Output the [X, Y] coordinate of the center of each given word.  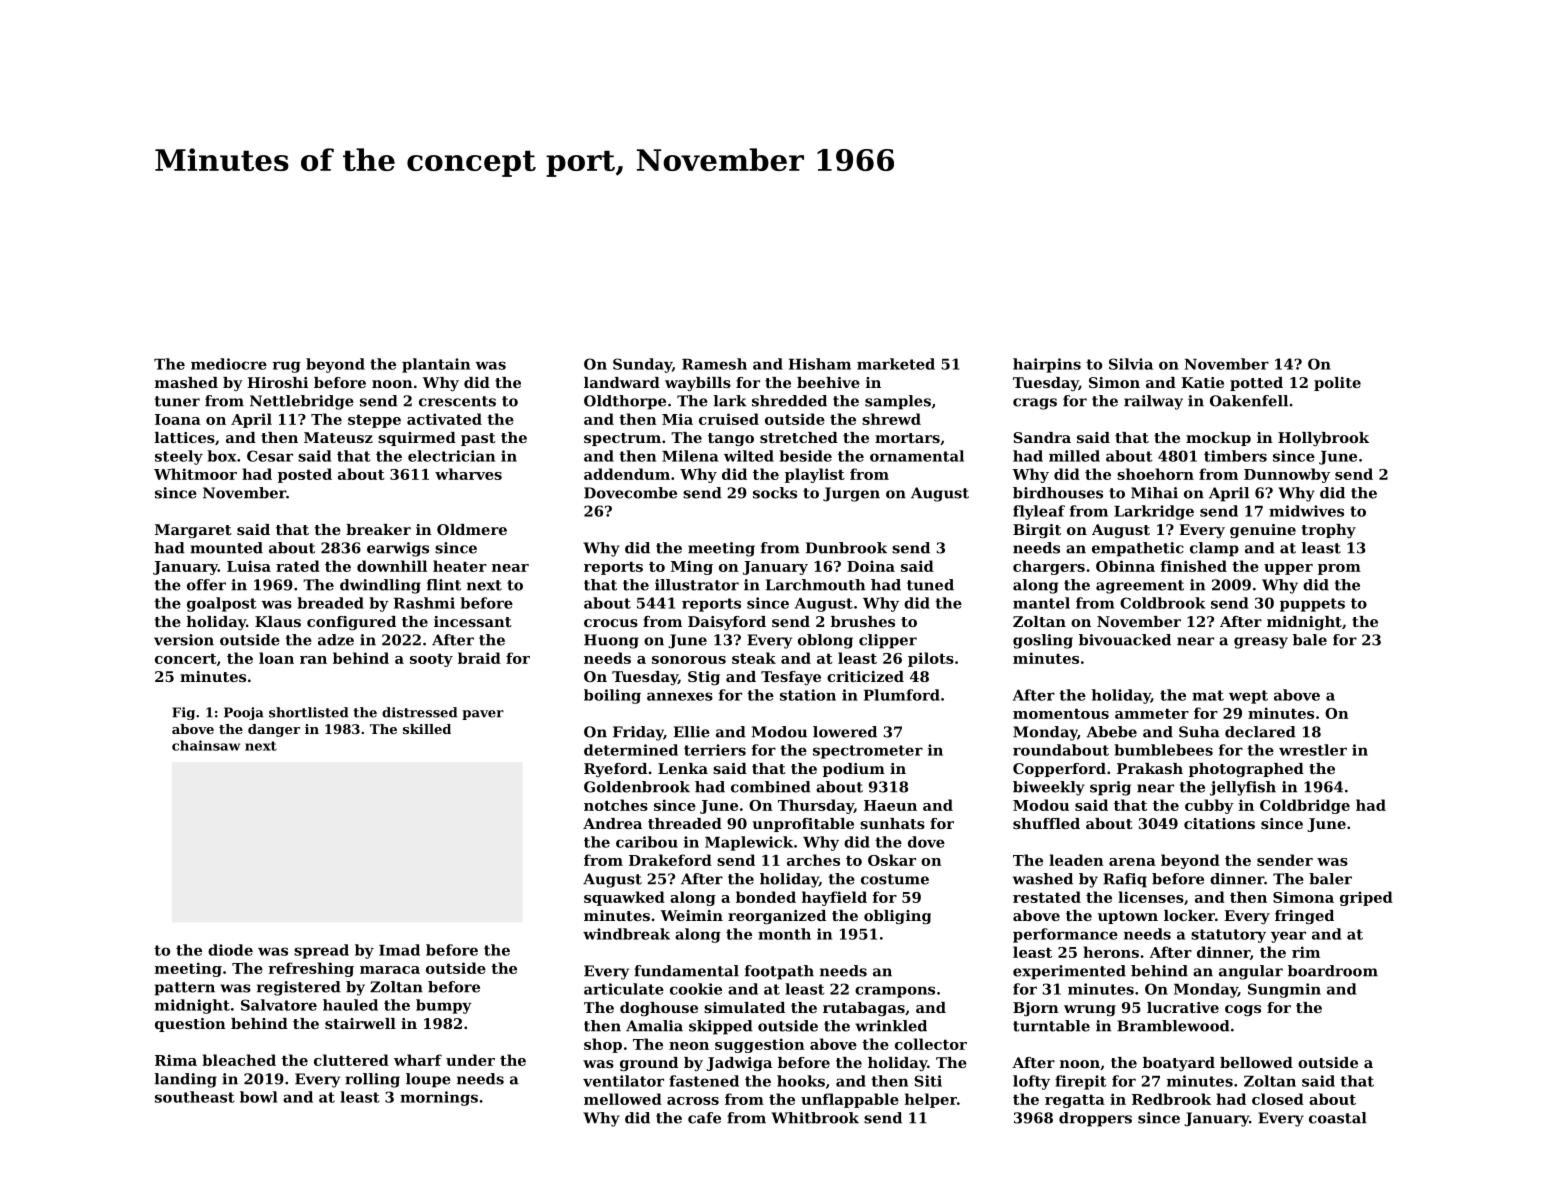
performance [1065, 935]
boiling [612, 696]
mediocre [229, 364]
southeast [195, 1097]
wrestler [1313, 750]
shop [603, 1045]
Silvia [1131, 364]
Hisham [820, 364]
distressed [419, 712]
